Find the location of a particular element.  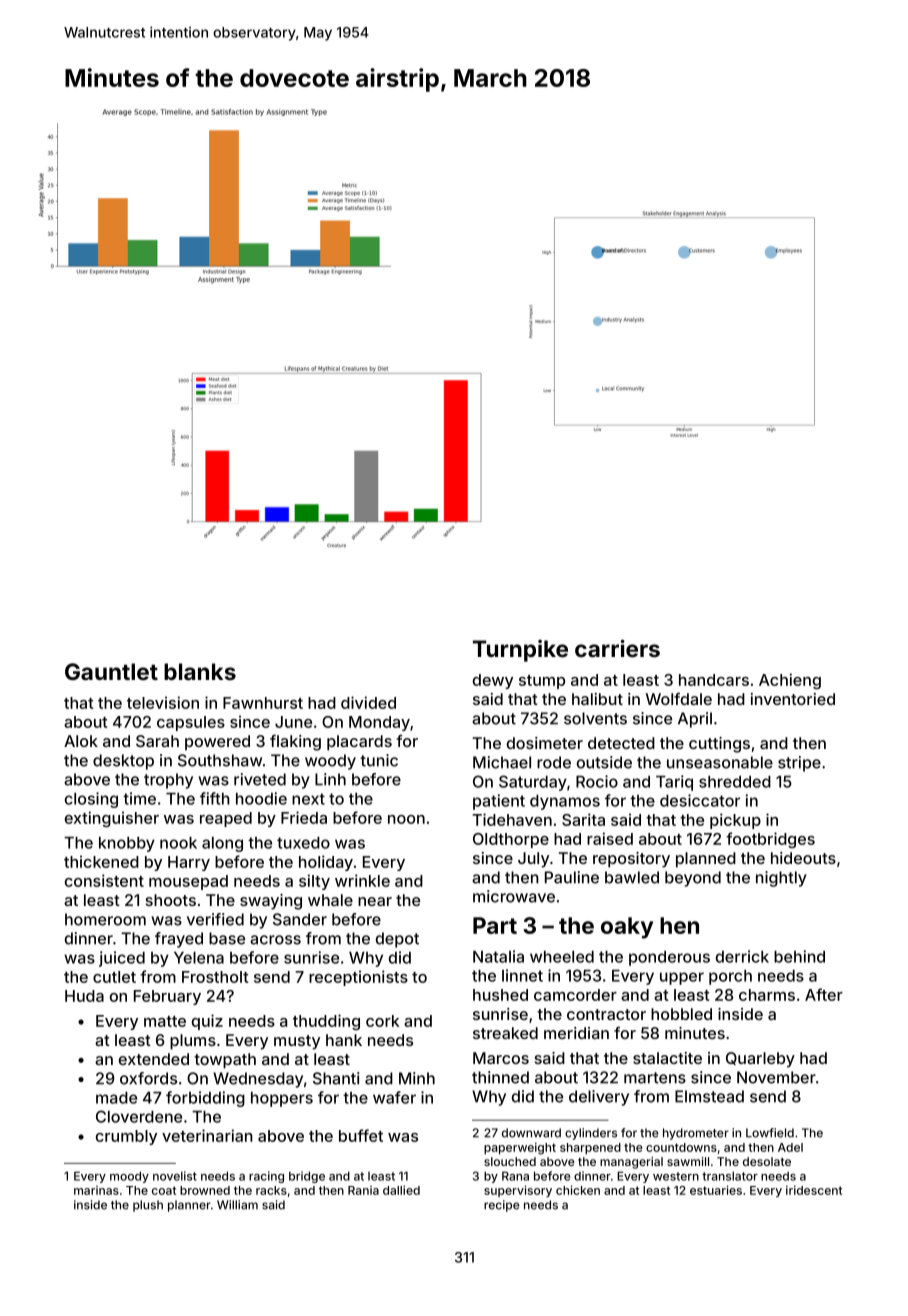

Tariq is located at coordinates (674, 783).
